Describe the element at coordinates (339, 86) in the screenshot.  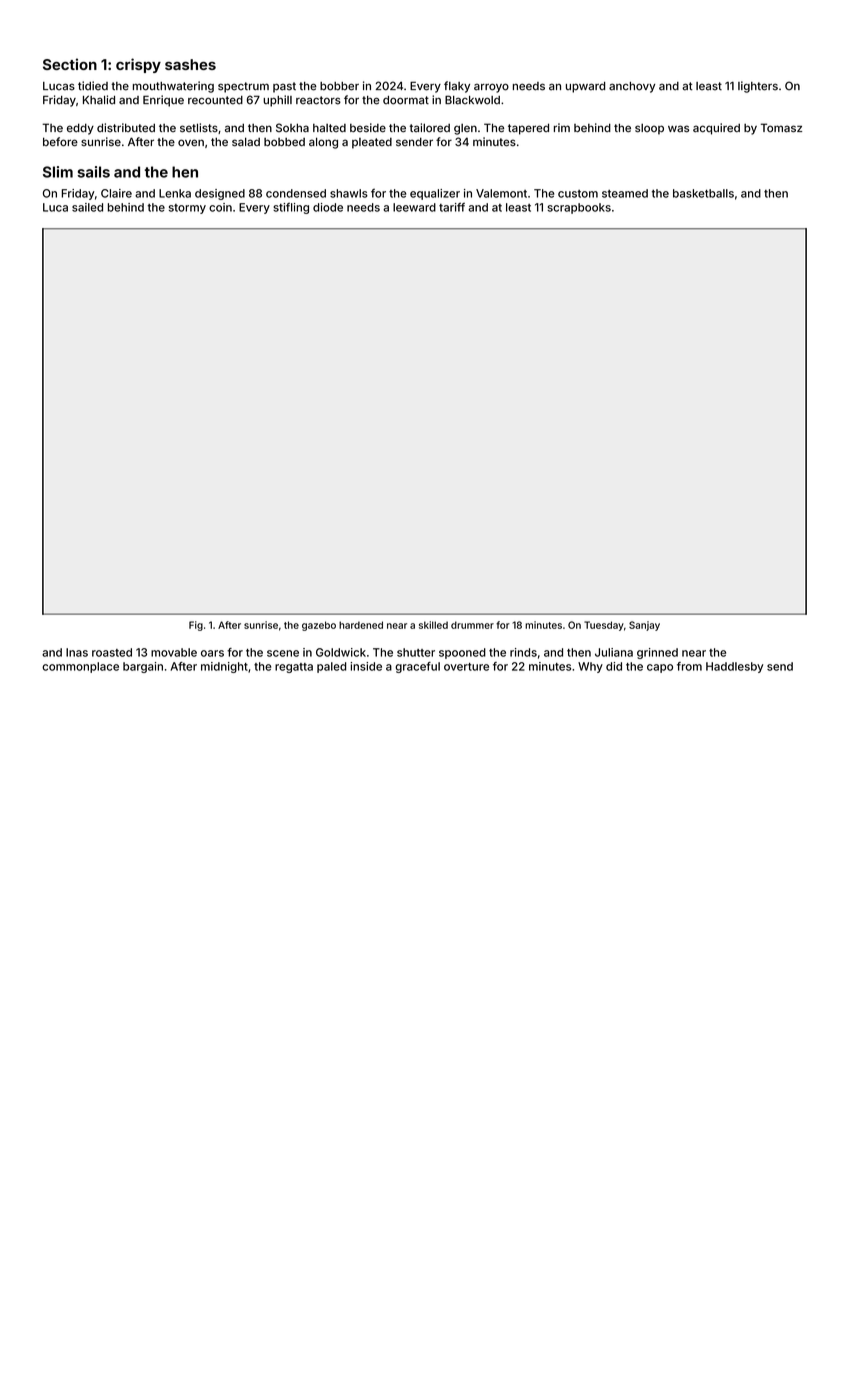
I see `bobber` at that location.
